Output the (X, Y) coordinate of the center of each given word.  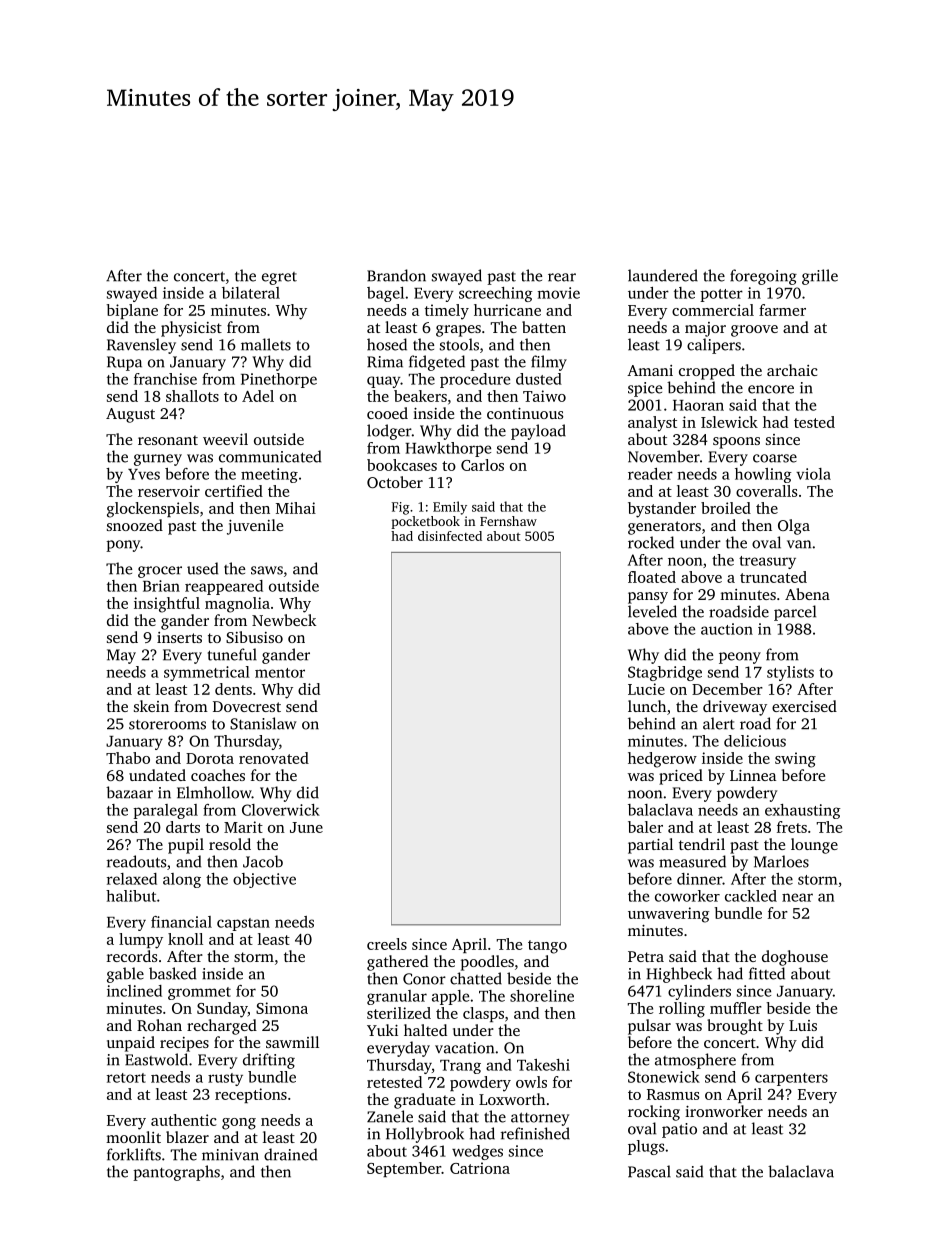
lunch (647, 706)
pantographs (176, 1173)
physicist (191, 329)
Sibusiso (254, 637)
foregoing (763, 277)
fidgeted (437, 363)
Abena (807, 594)
